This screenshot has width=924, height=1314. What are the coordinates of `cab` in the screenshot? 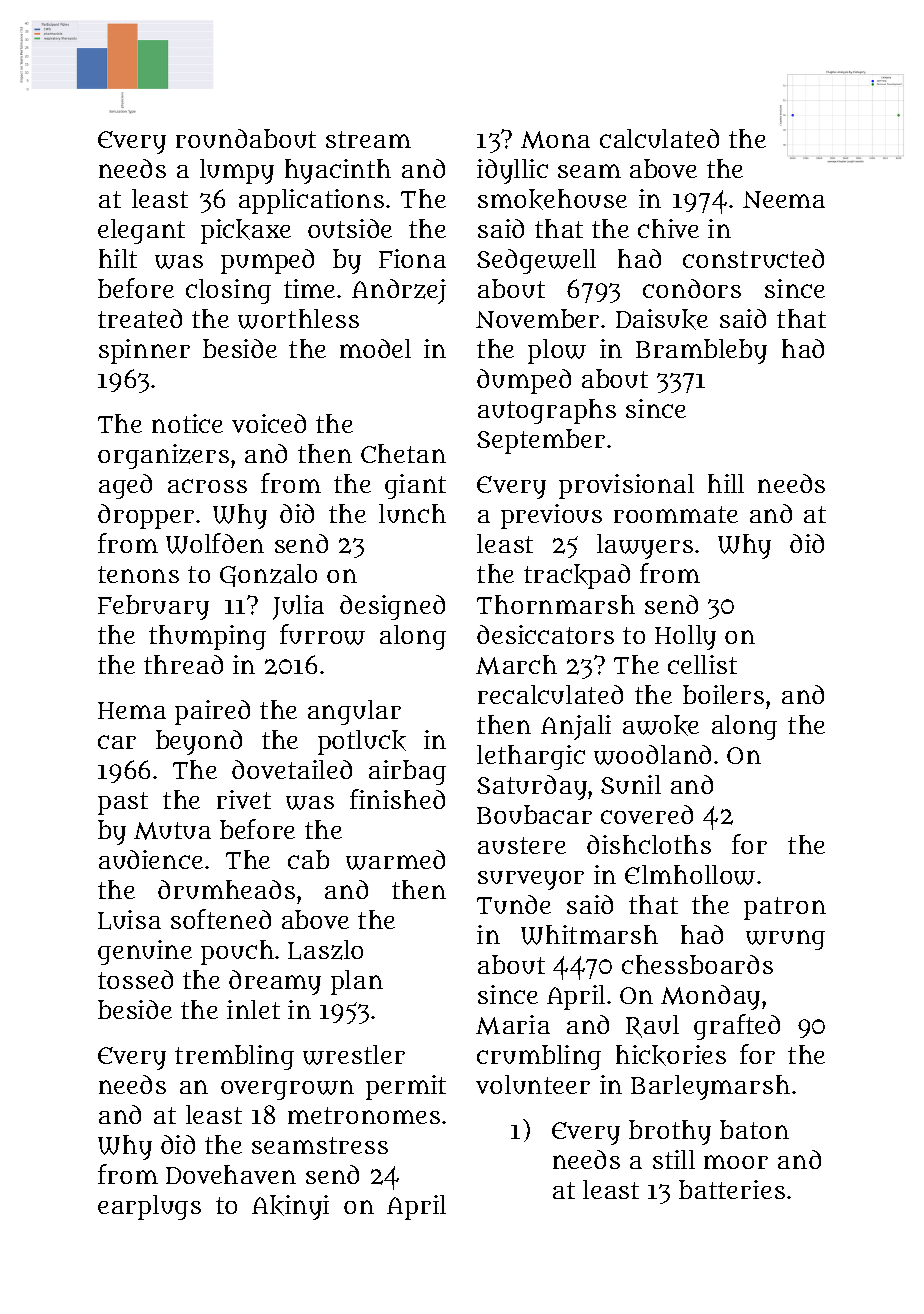 It's located at (308, 859).
